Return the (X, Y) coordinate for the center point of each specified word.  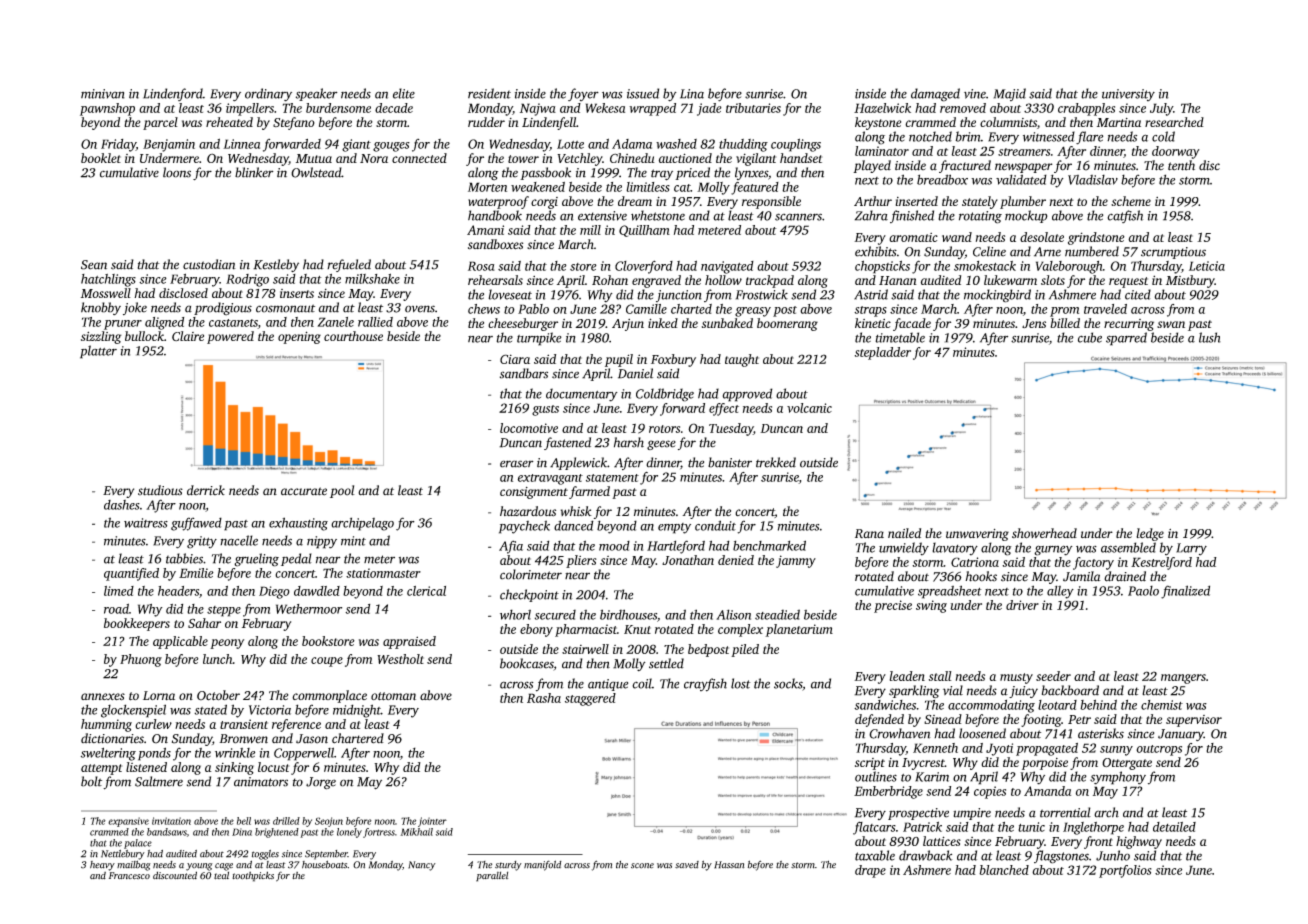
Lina (692, 94)
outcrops (1159, 750)
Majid (1010, 94)
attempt (101, 769)
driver (1022, 605)
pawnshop (107, 109)
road (116, 608)
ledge (1150, 534)
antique (608, 685)
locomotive (529, 428)
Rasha (544, 698)
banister (730, 462)
